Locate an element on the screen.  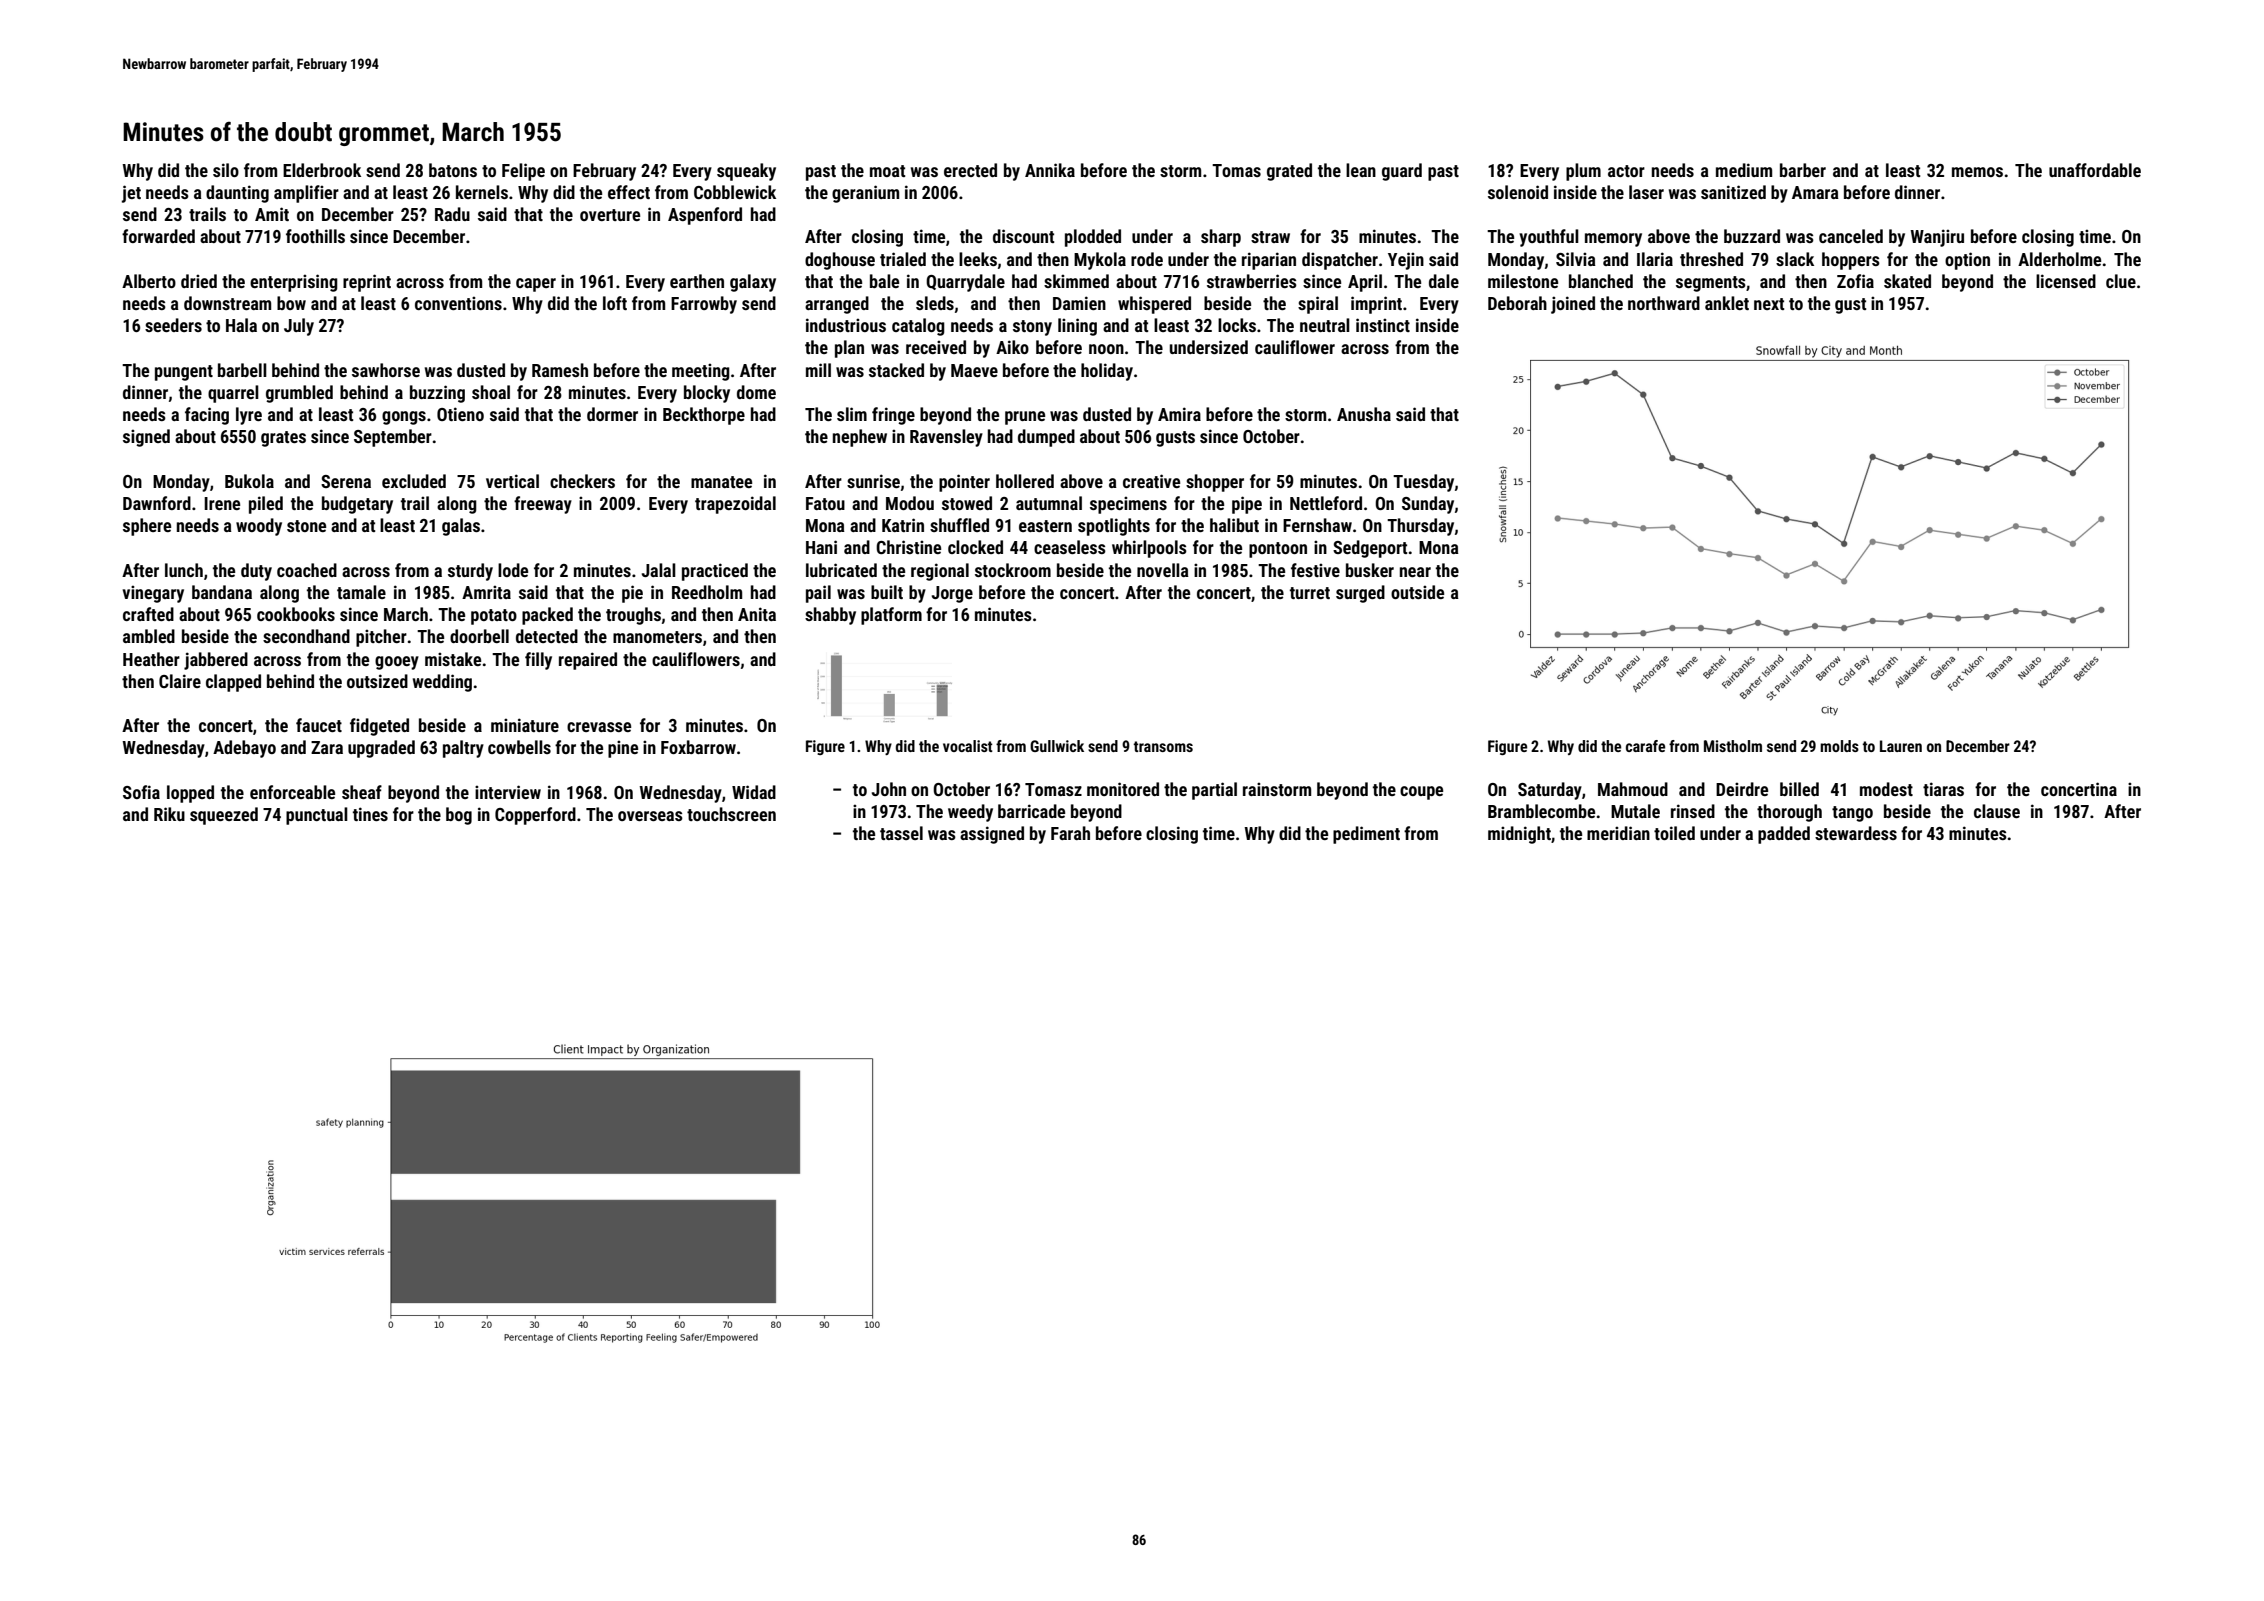
Mutale is located at coordinates (1635, 811).
